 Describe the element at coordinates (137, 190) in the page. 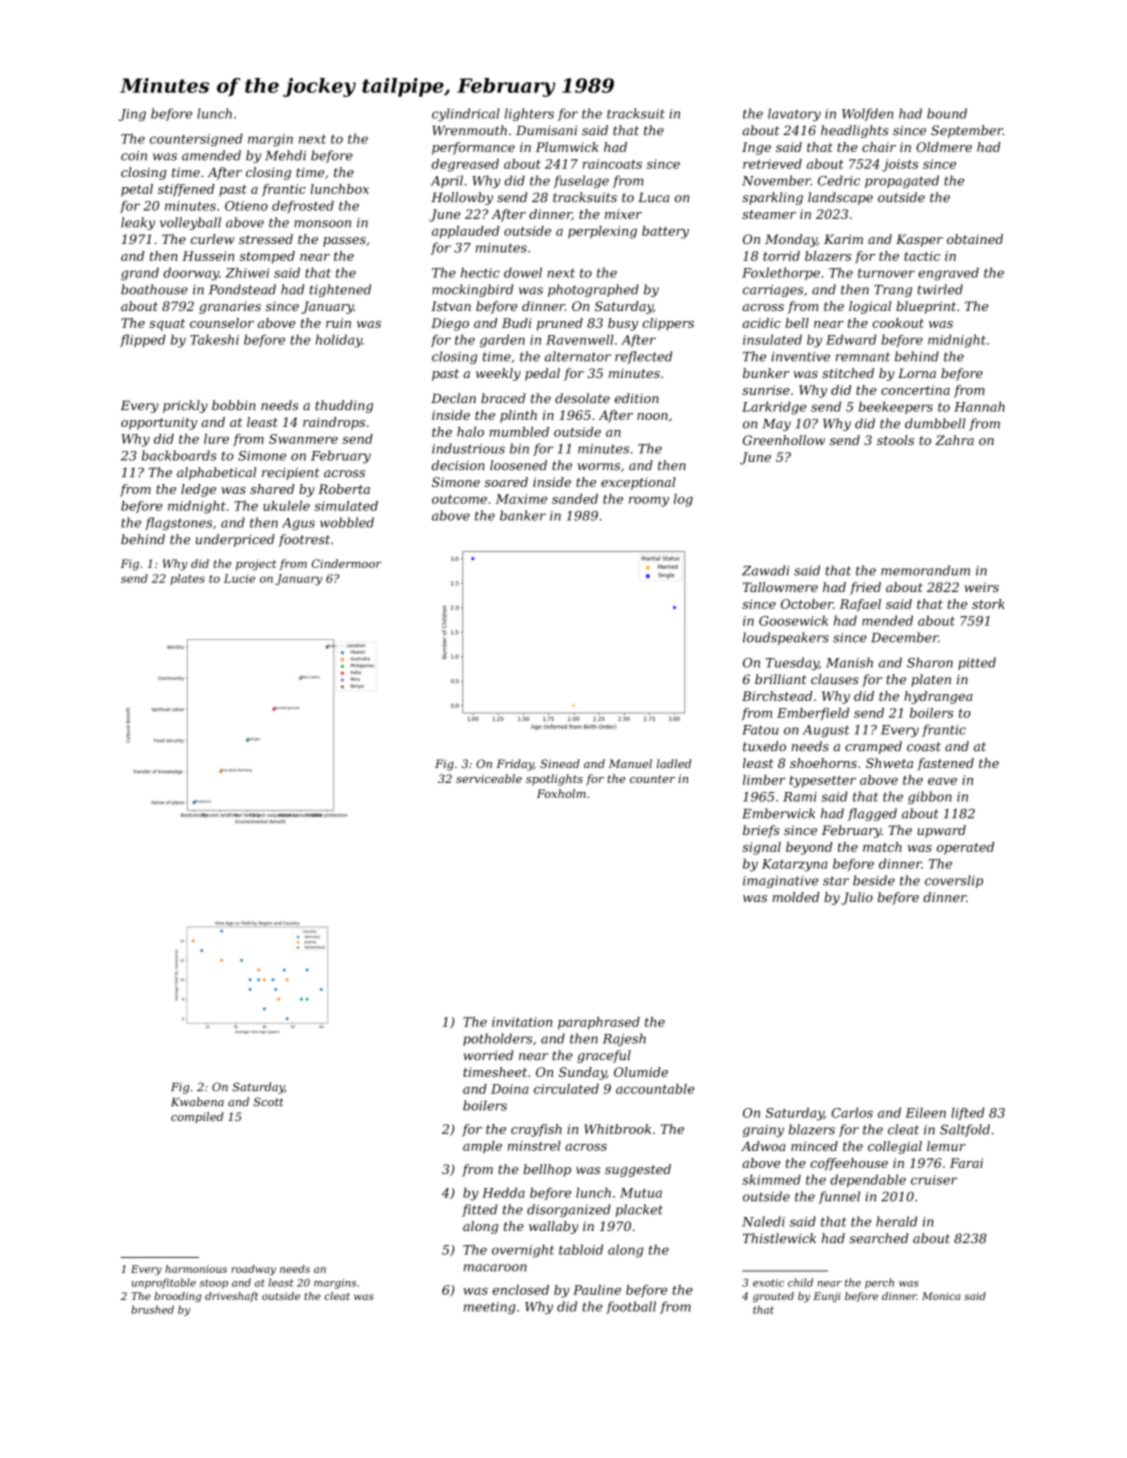

I see `petal` at that location.
